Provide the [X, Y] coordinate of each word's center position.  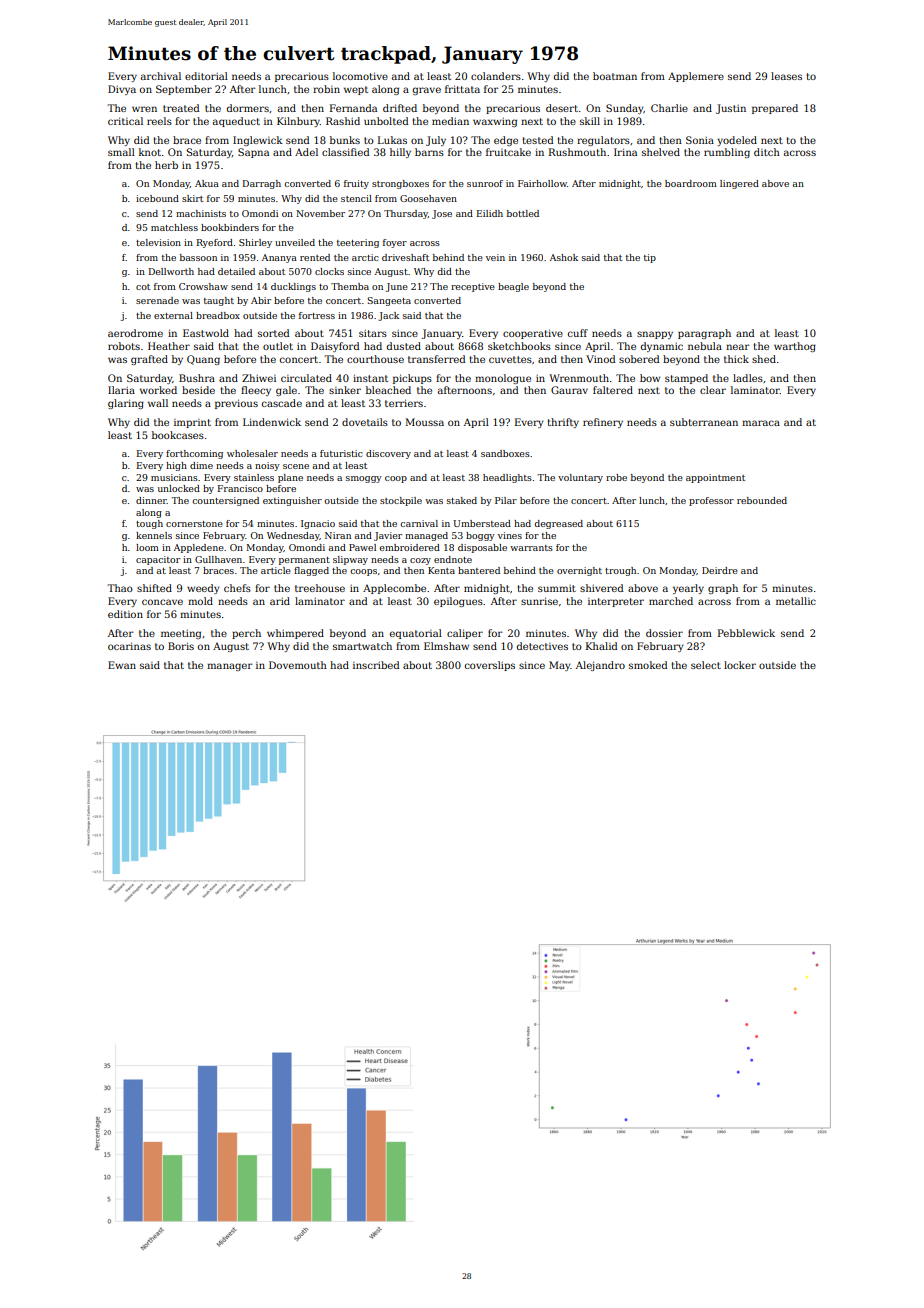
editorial [206, 76]
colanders [496, 76]
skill [590, 121]
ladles [748, 378]
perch [246, 634]
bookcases [178, 435]
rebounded [762, 500]
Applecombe [394, 589]
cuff [578, 333]
